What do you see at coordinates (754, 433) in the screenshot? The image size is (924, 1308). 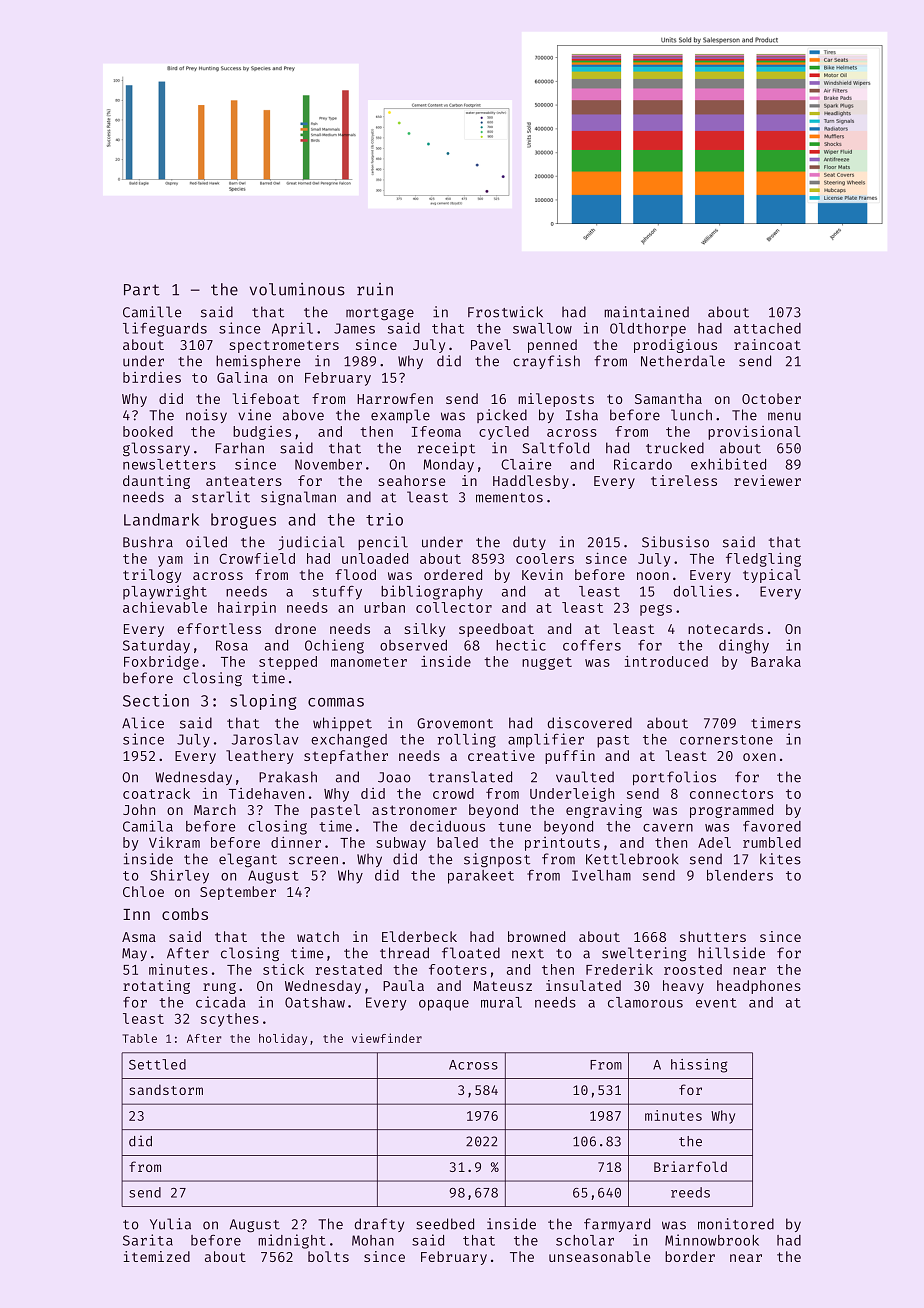 I see `provisional` at bounding box center [754, 433].
